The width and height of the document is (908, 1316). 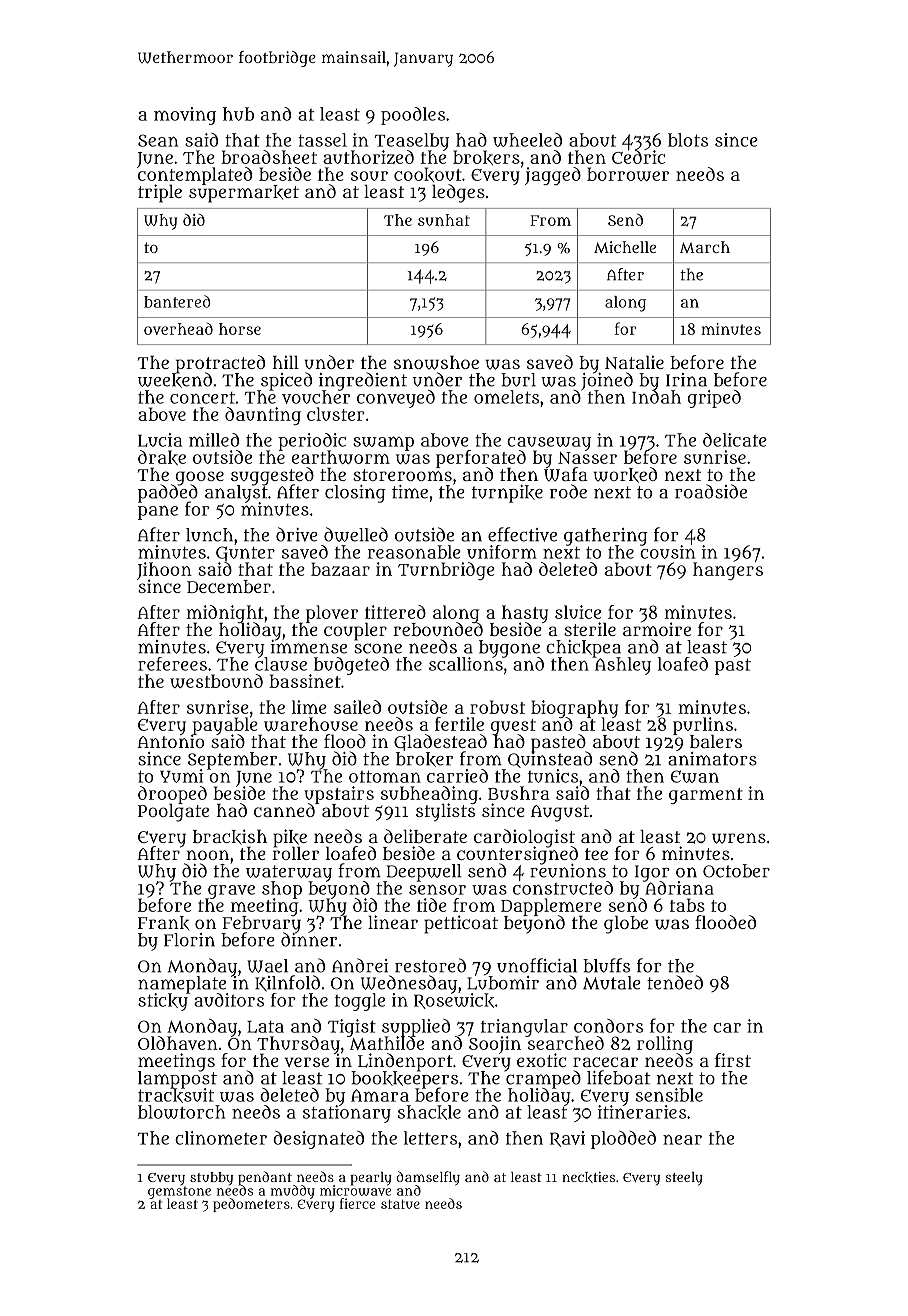 I want to click on statue, so click(x=400, y=1204).
